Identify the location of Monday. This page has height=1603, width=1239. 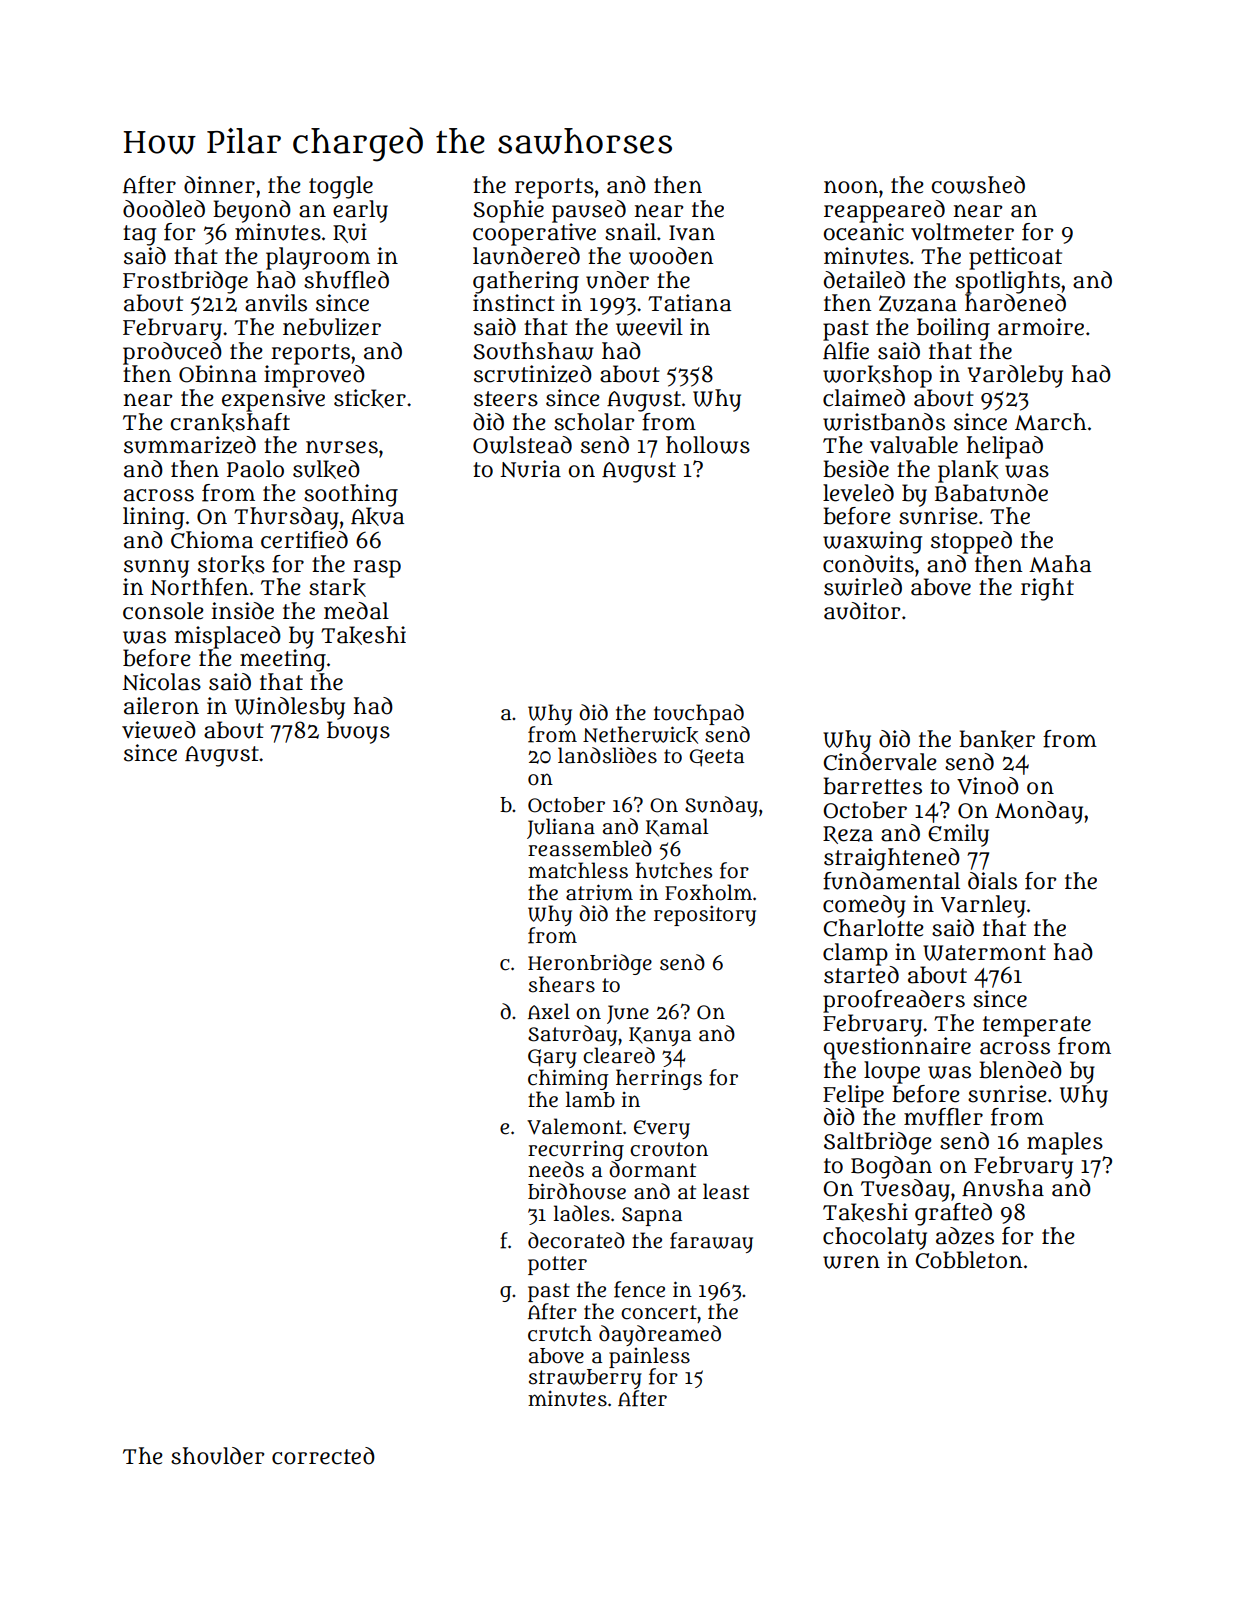
(1039, 812).
